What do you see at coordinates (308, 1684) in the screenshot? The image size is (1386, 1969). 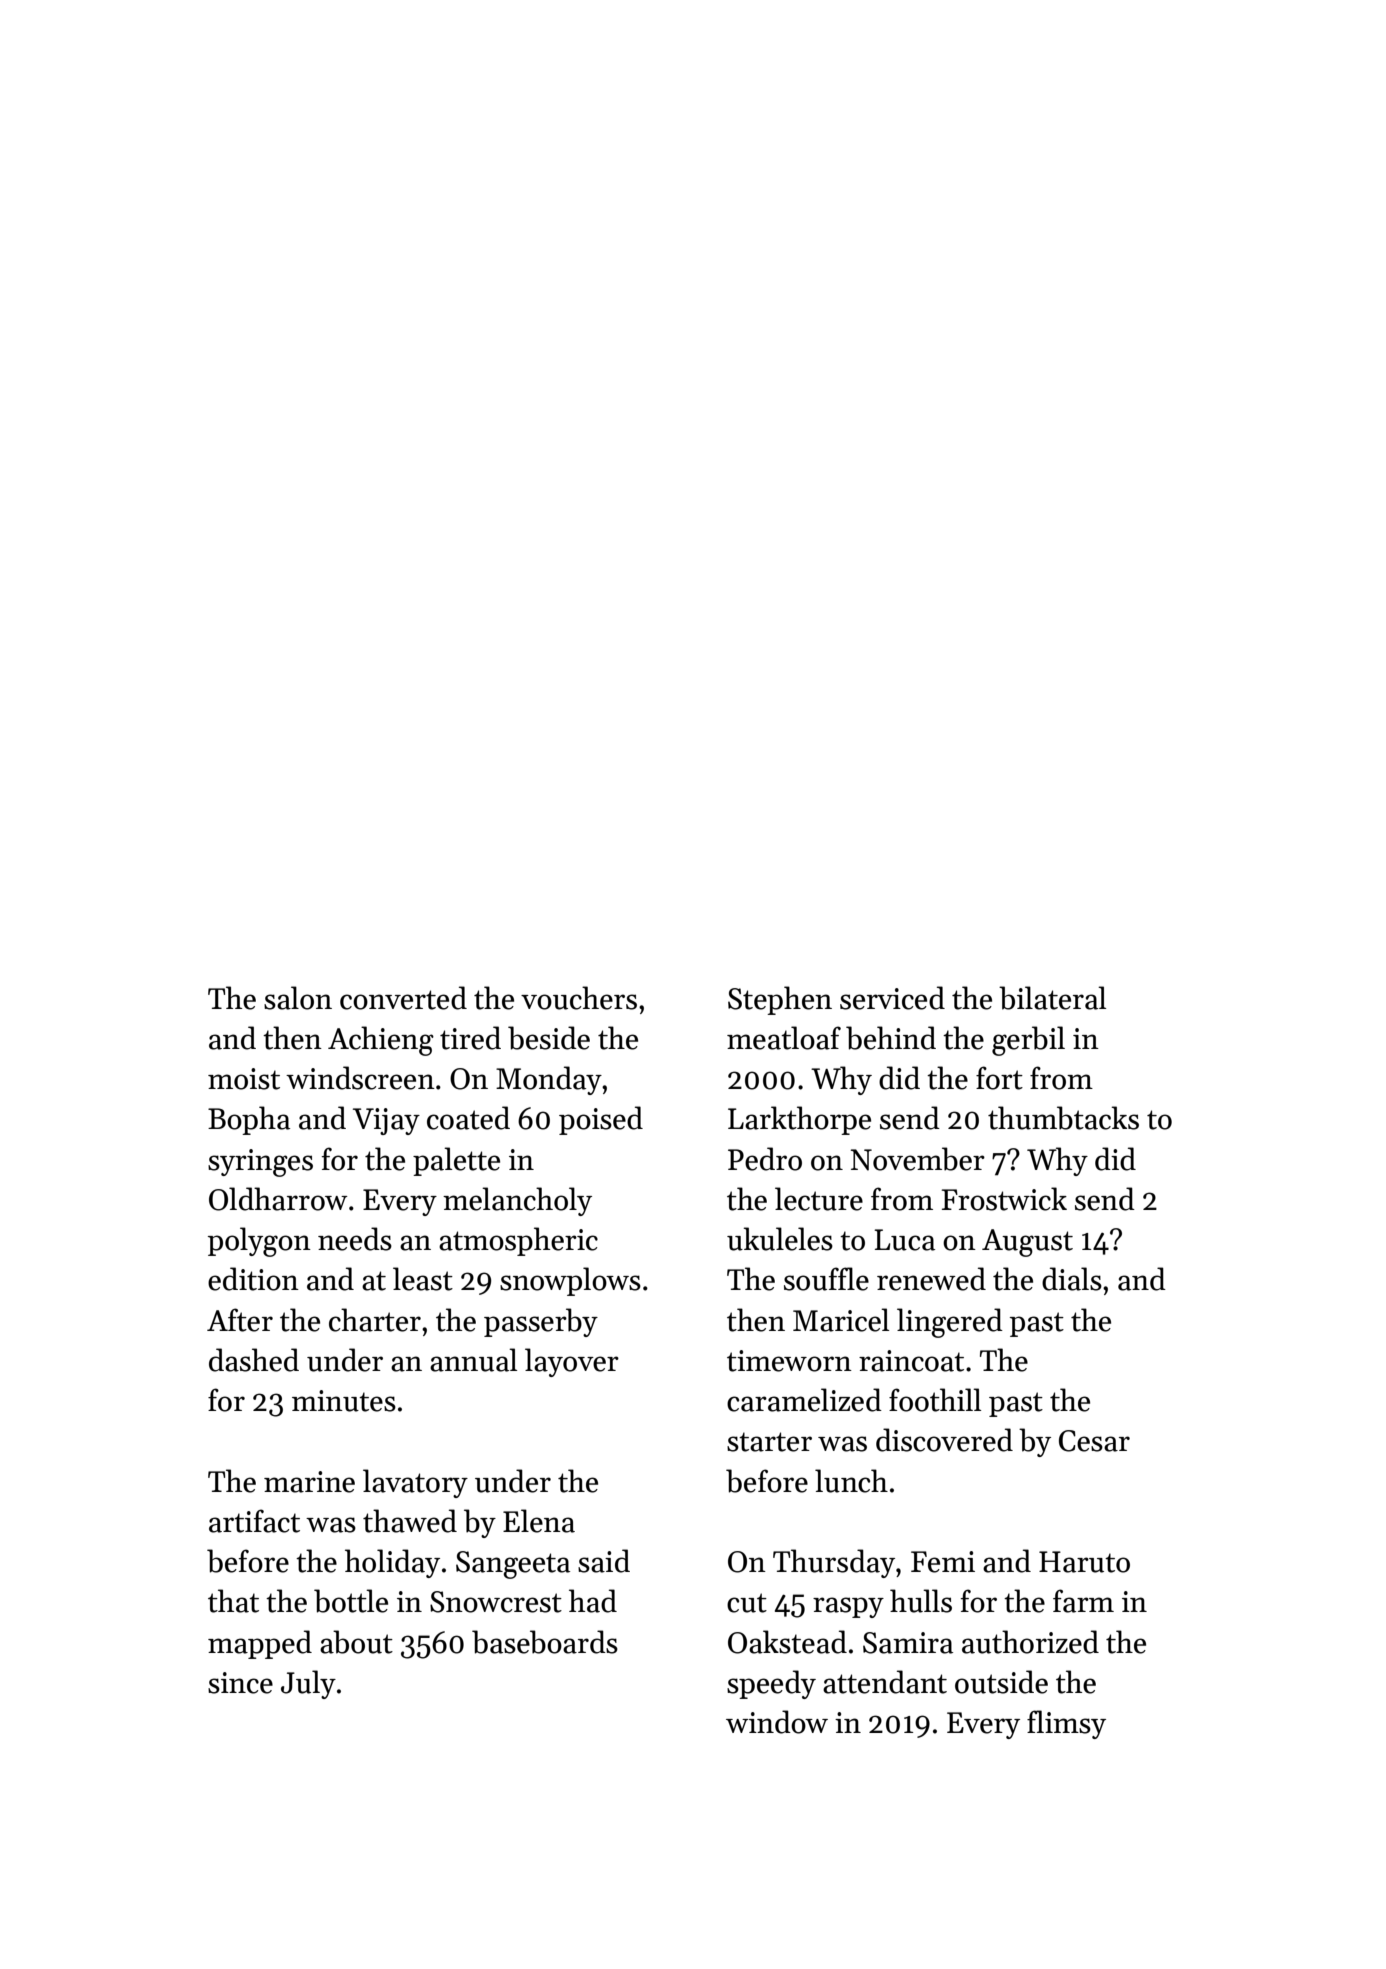 I see `July` at bounding box center [308, 1684].
